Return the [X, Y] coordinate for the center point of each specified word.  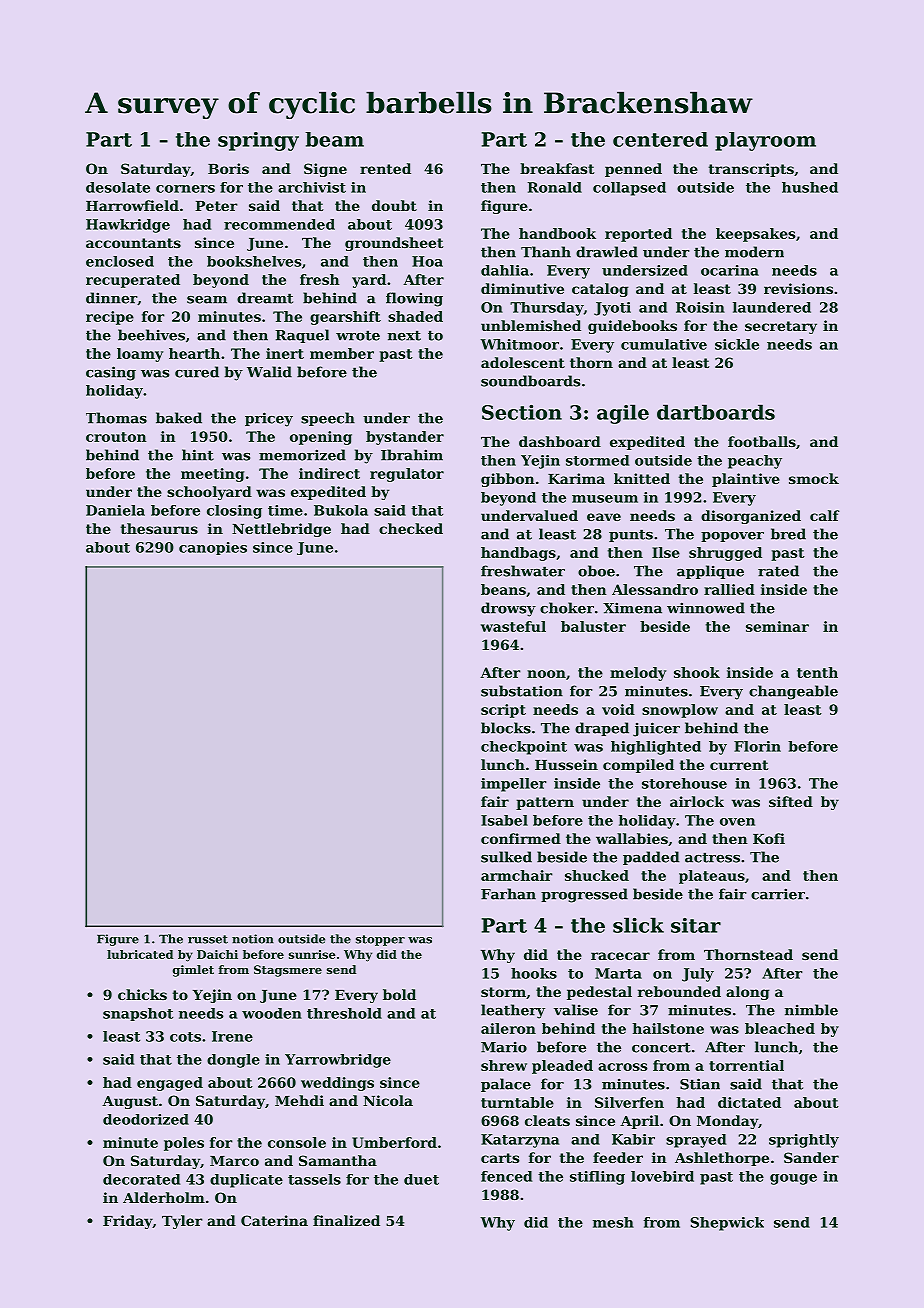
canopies [213, 548]
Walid [269, 372]
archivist [312, 187]
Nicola [388, 1100]
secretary [781, 327]
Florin [757, 746]
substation [522, 691]
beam [334, 139]
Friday [128, 1222]
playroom [765, 141]
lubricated [140, 954]
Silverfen [629, 1102]
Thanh [546, 252]
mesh [613, 1222]
